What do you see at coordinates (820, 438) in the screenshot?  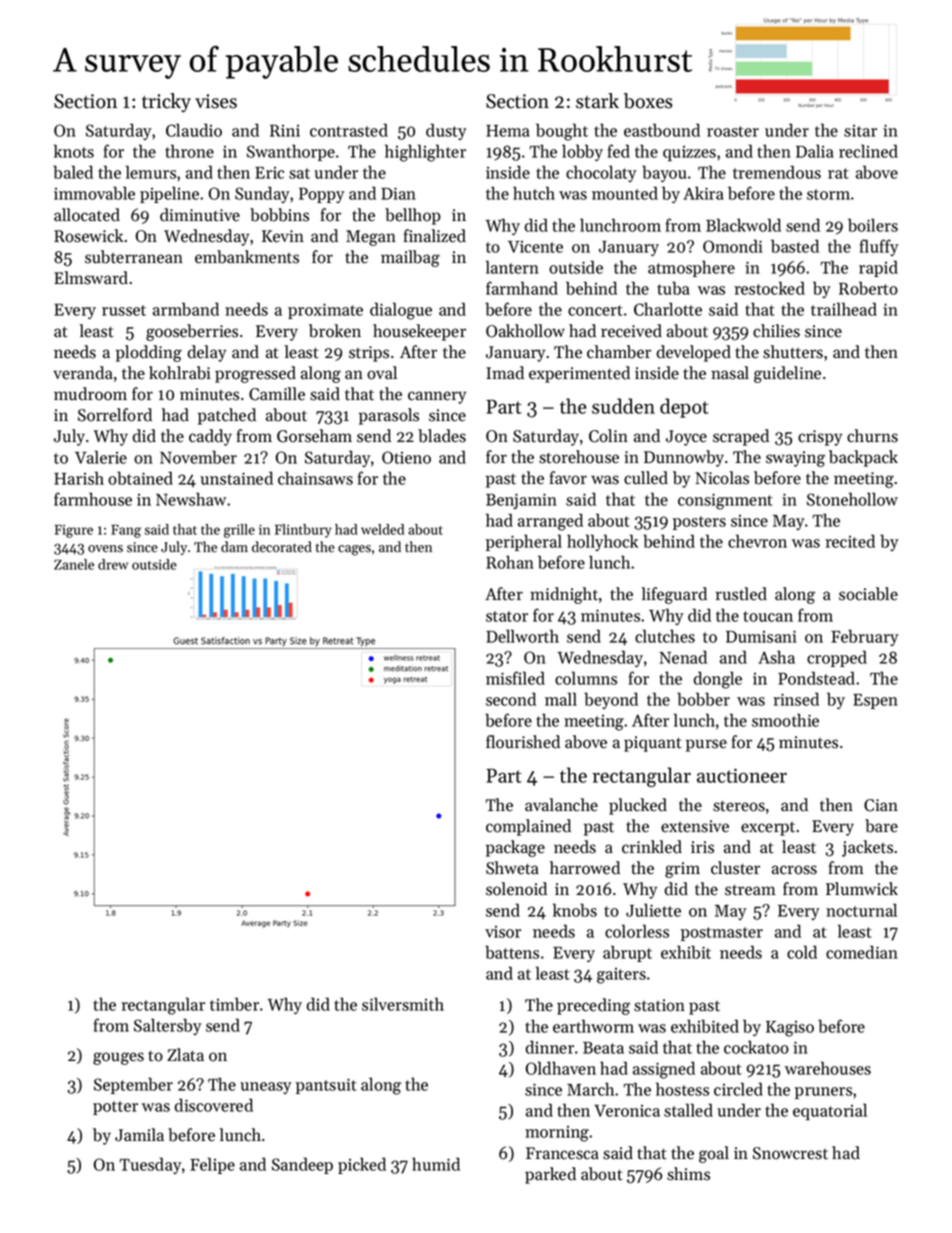 I see `crispy` at bounding box center [820, 438].
